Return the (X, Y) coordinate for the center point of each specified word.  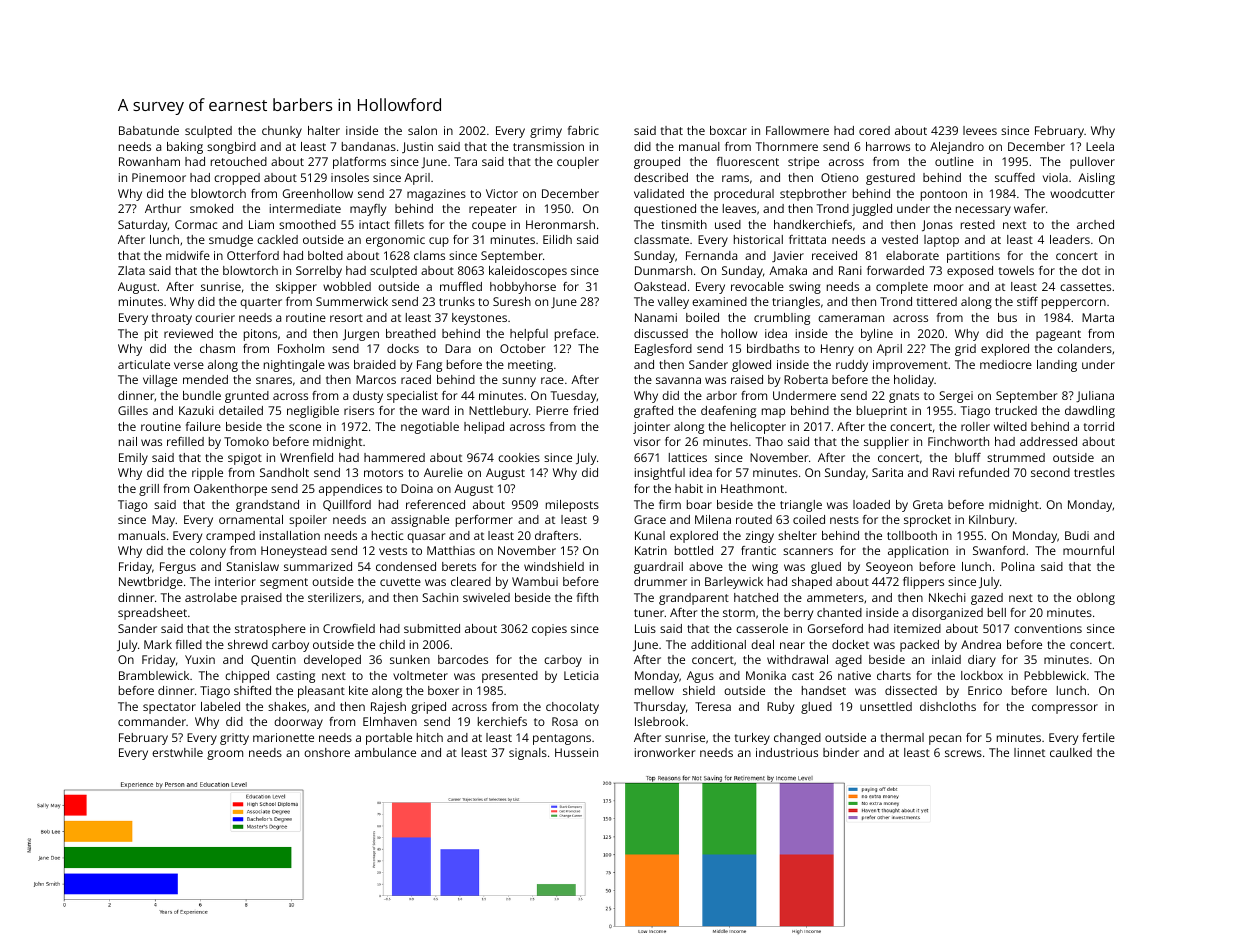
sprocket (927, 521)
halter (324, 130)
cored (874, 130)
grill (149, 490)
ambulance (385, 752)
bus (1007, 317)
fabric (583, 130)
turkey (752, 739)
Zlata (131, 270)
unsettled (886, 706)
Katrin (651, 550)
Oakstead (660, 286)
